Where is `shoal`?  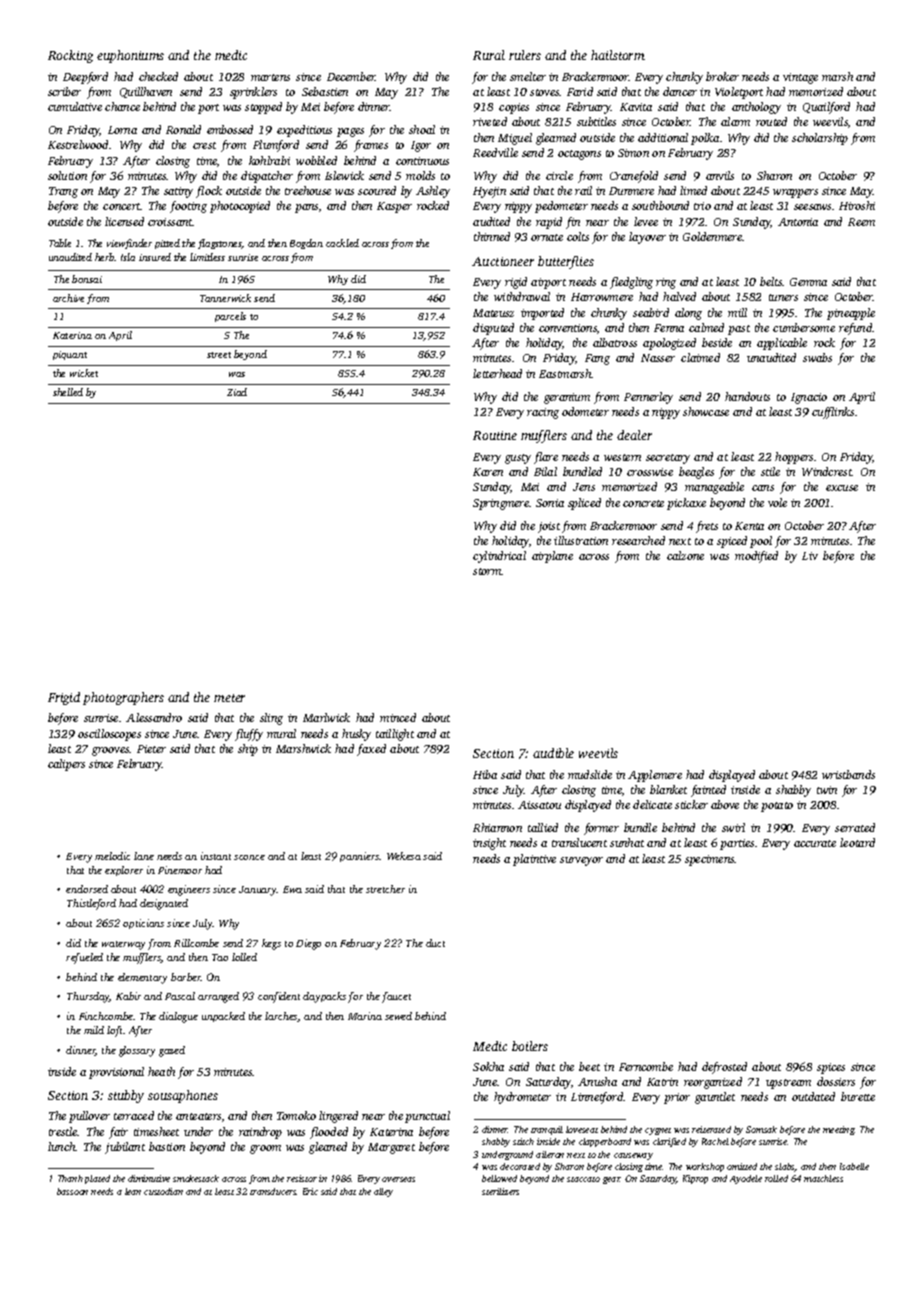 shoal is located at coordinates (422, 129).
